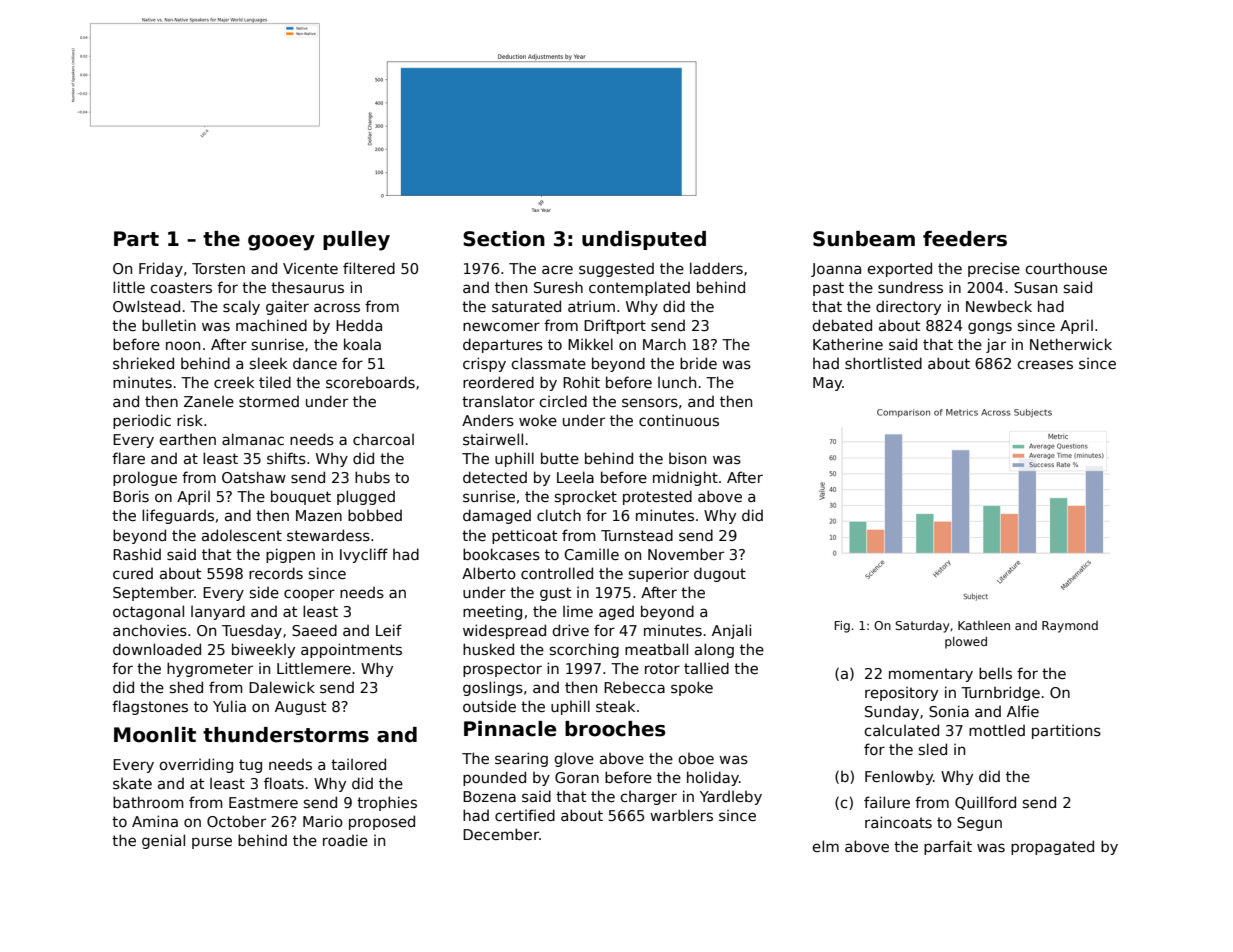 This document has width=1233, height=952. I want to click on gooey, so click(281, 243).
